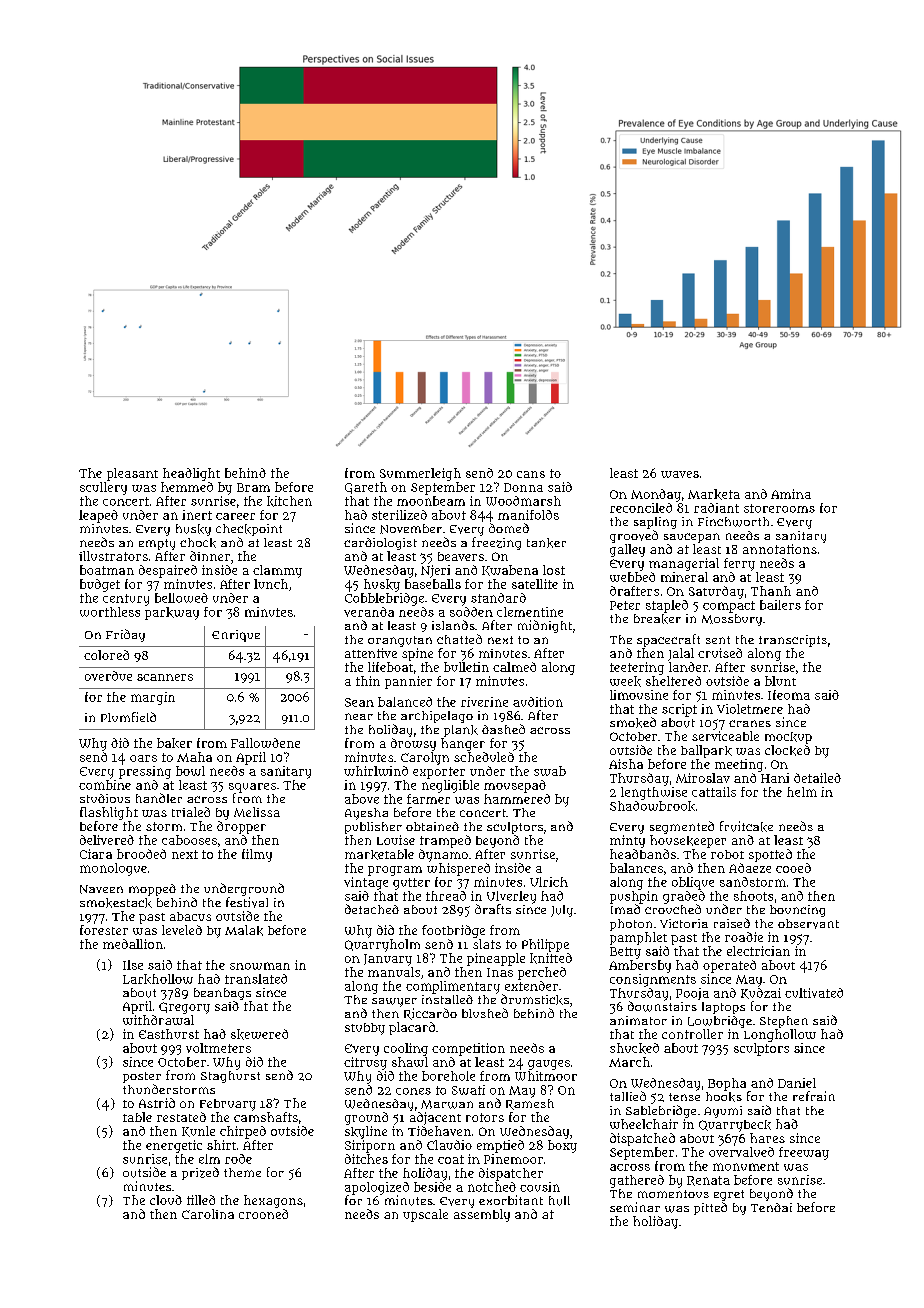  I want to click on camshafts, so click(266, 1117).
